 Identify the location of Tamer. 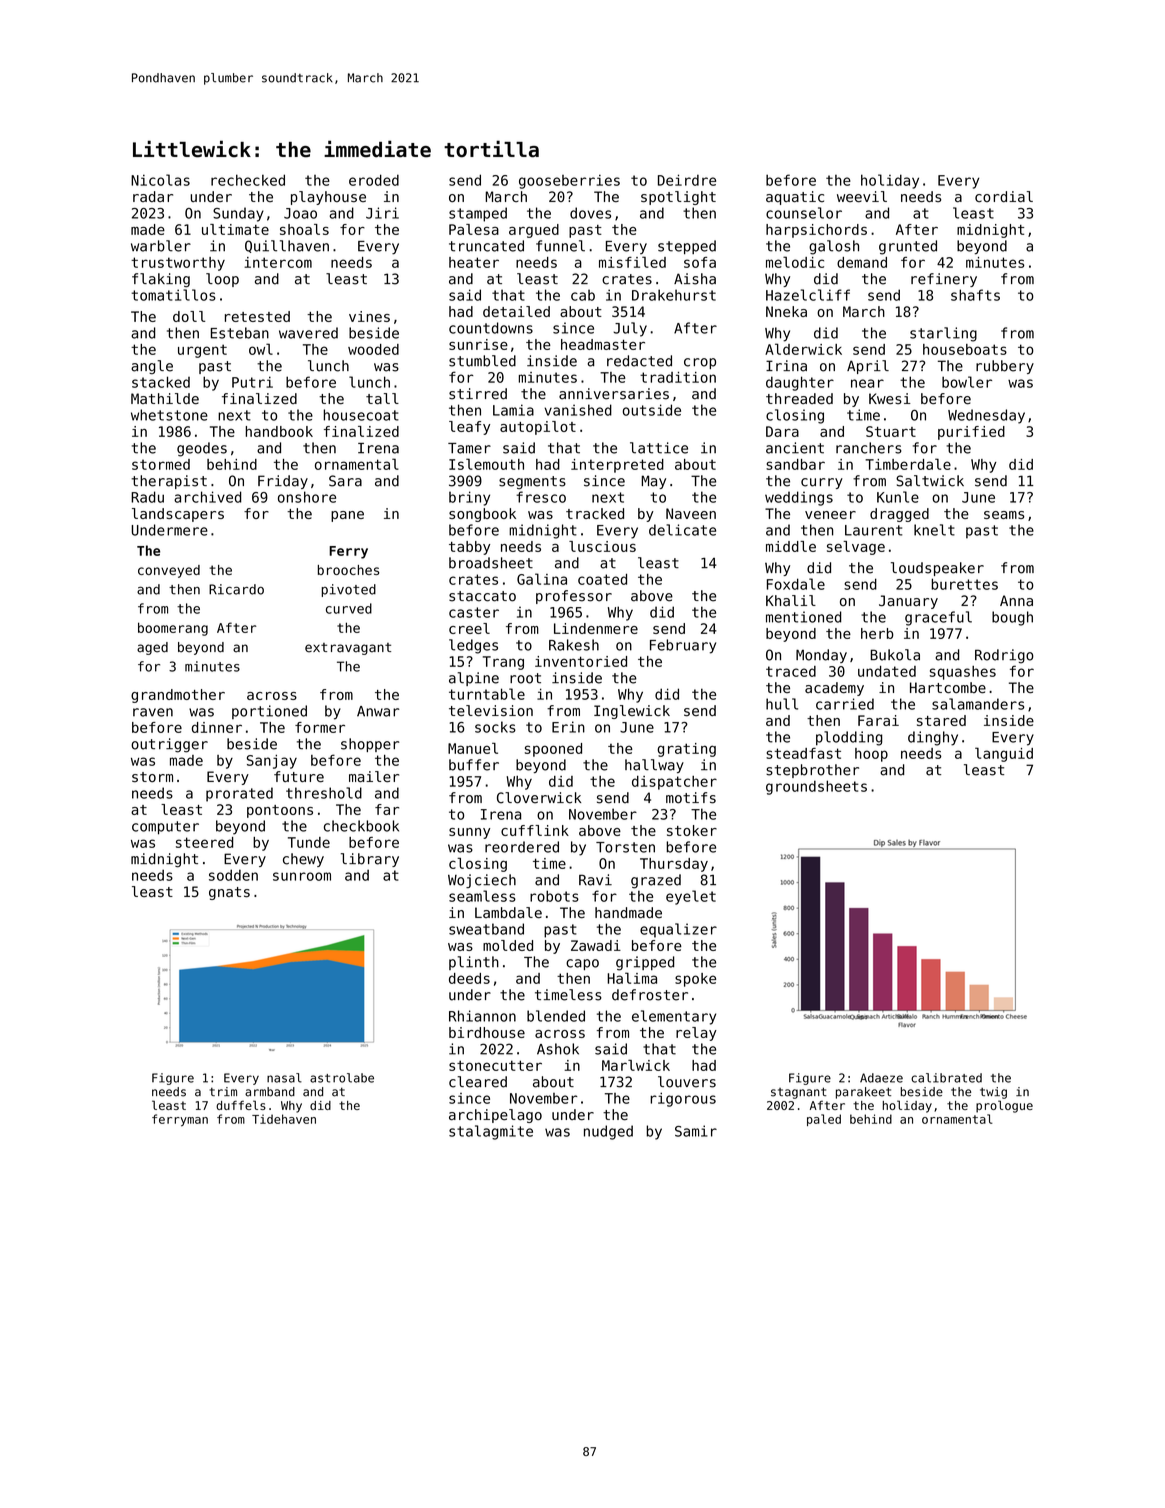
(469, 448).
